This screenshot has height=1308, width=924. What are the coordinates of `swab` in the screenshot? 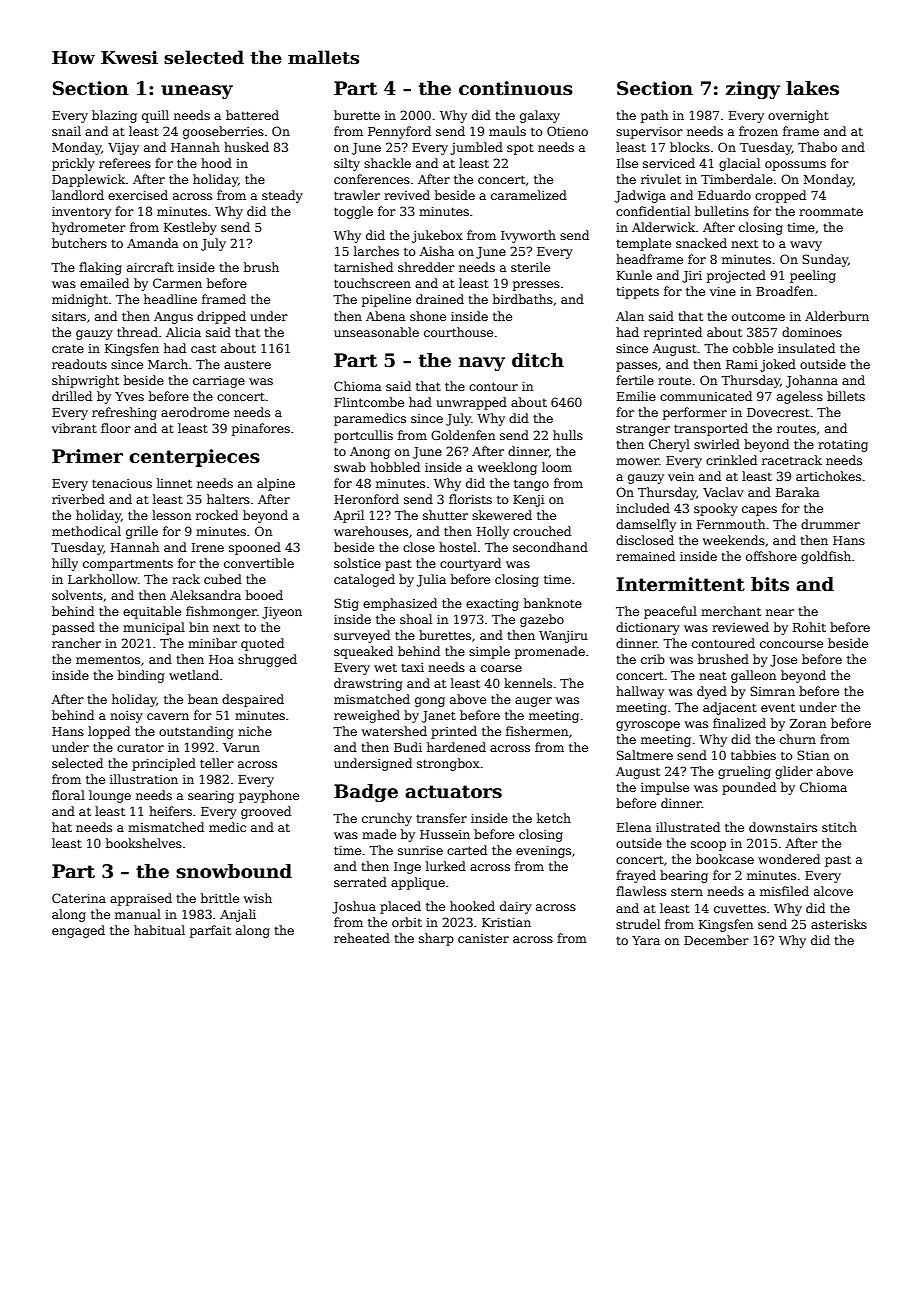 It's located at (350, 467).
